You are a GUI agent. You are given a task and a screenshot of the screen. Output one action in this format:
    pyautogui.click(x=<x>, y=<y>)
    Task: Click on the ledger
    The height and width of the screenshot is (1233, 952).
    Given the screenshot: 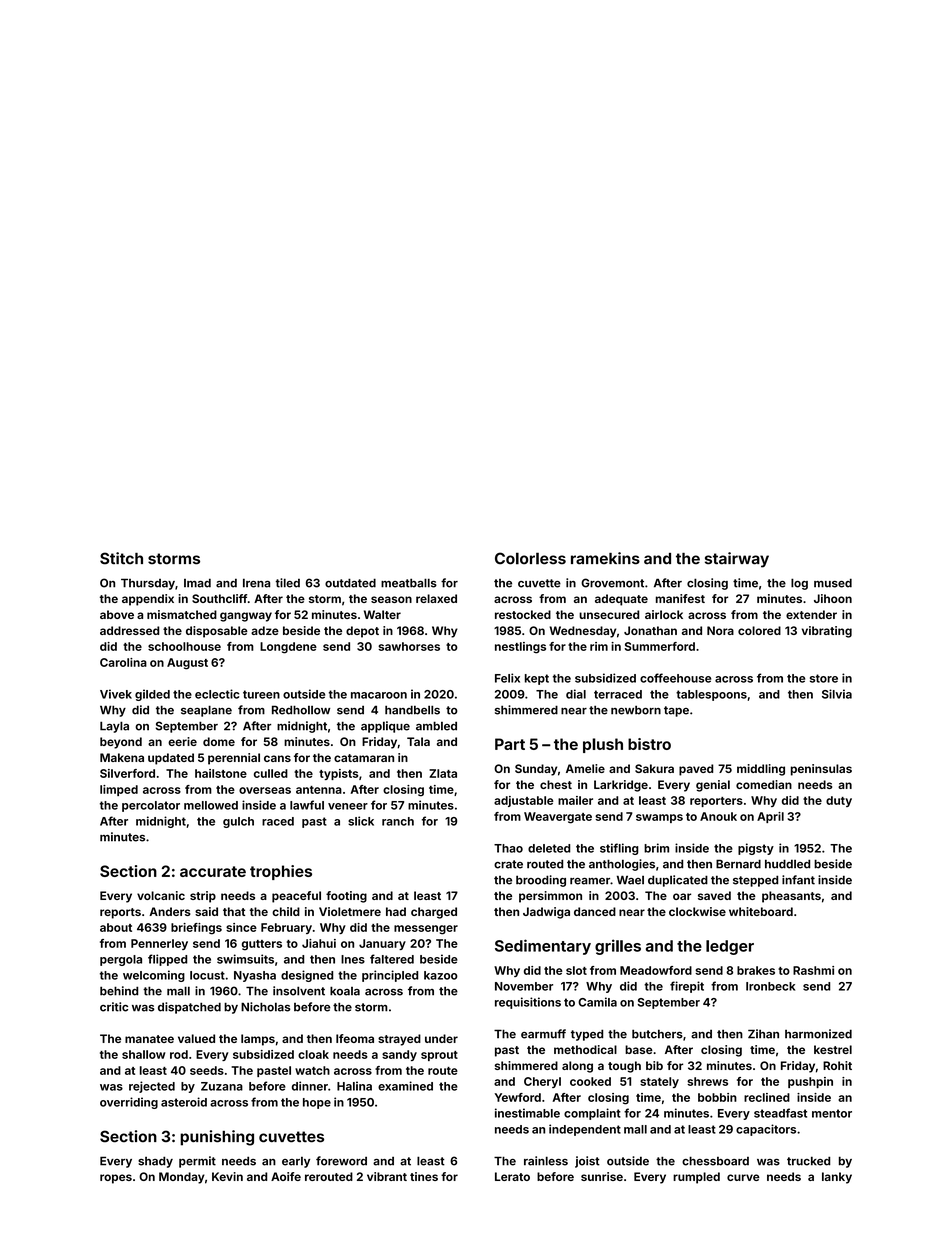 What is the action you would take?
    pyautogui.click(x=730, y=947)
